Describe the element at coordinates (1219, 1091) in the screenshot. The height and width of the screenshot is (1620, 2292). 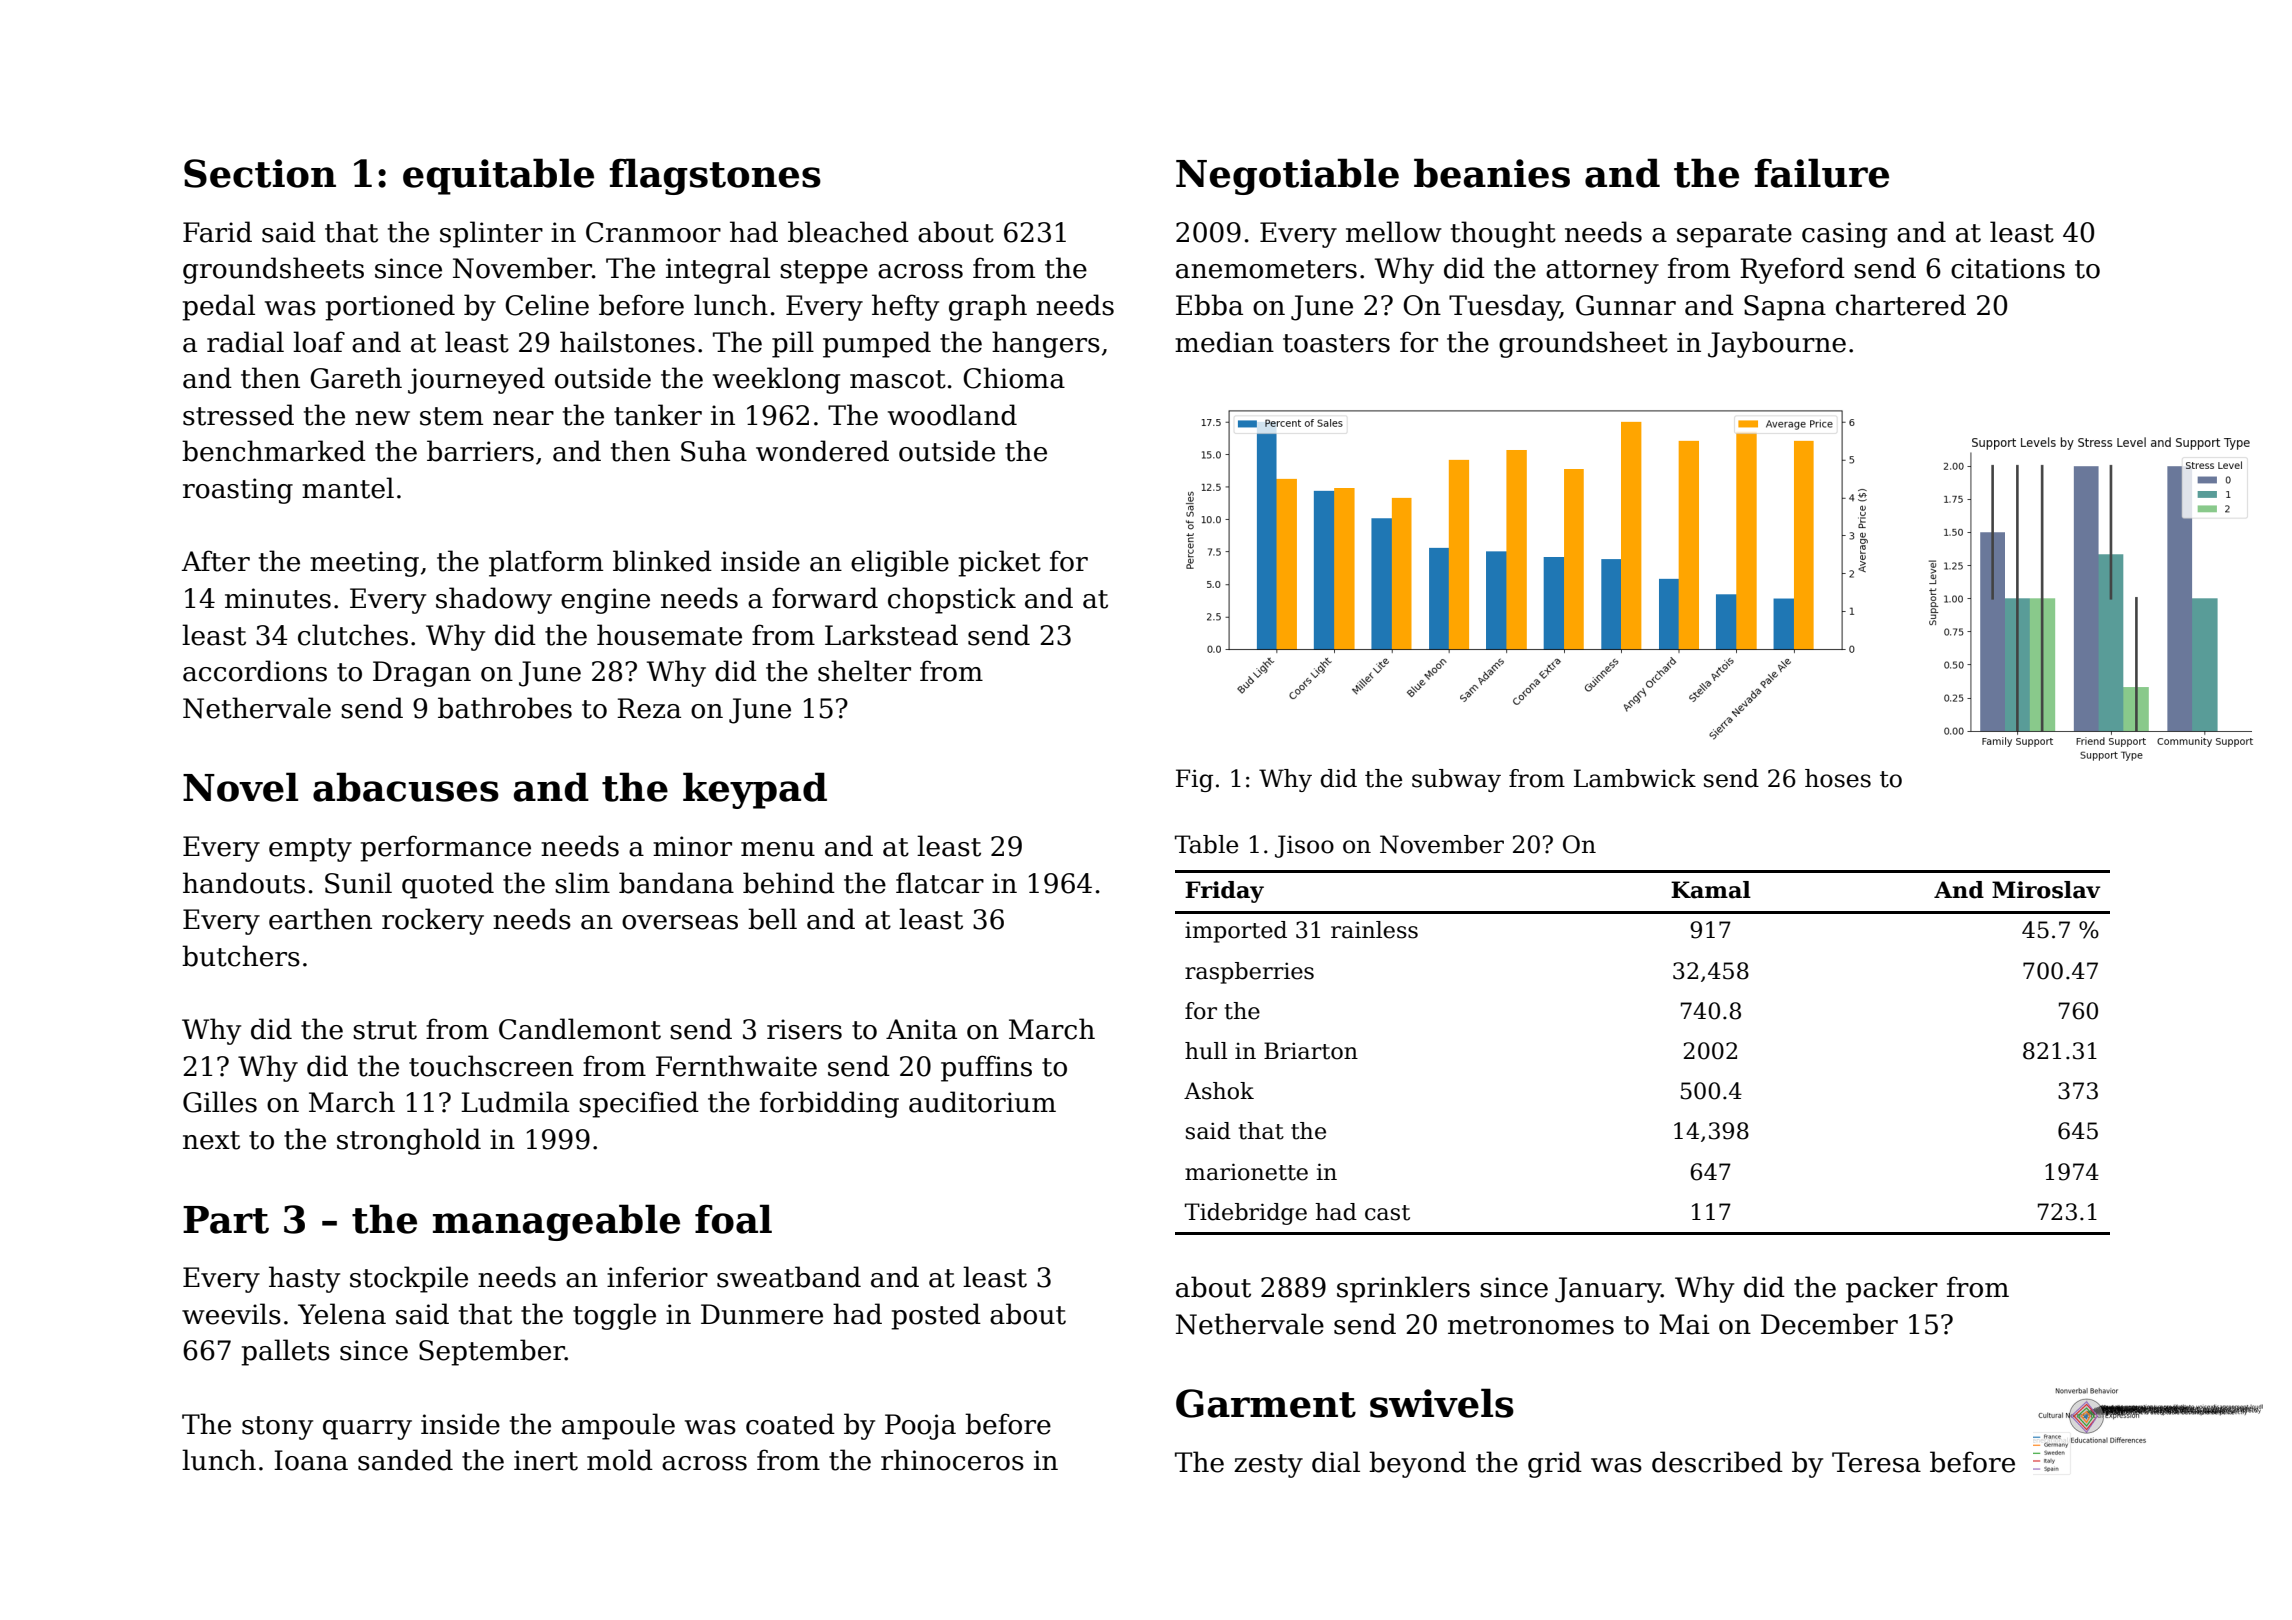
I see `Ashok` at that location.
